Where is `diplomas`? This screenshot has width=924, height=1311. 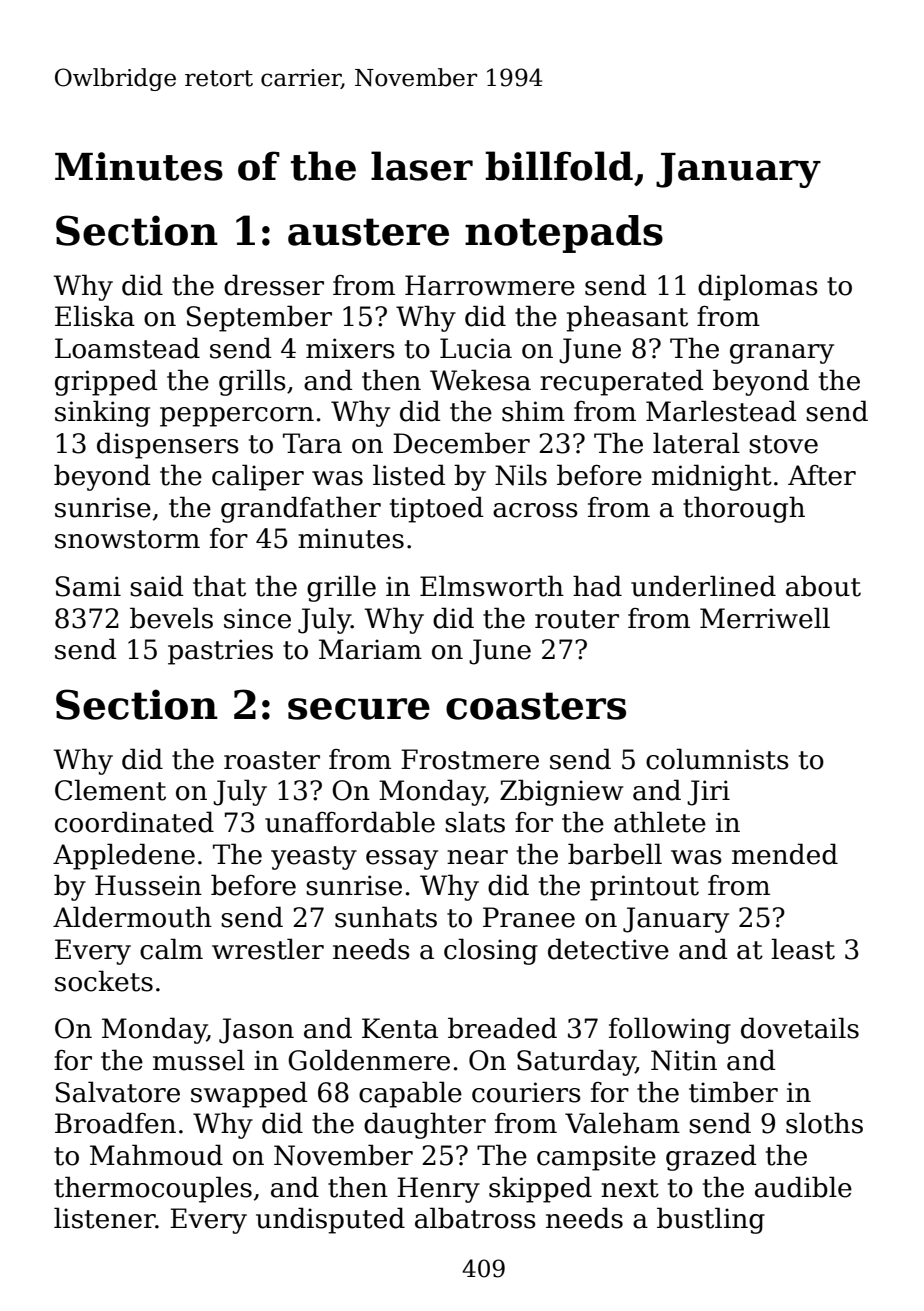
diplomas is located at coordinates (758, 287).
